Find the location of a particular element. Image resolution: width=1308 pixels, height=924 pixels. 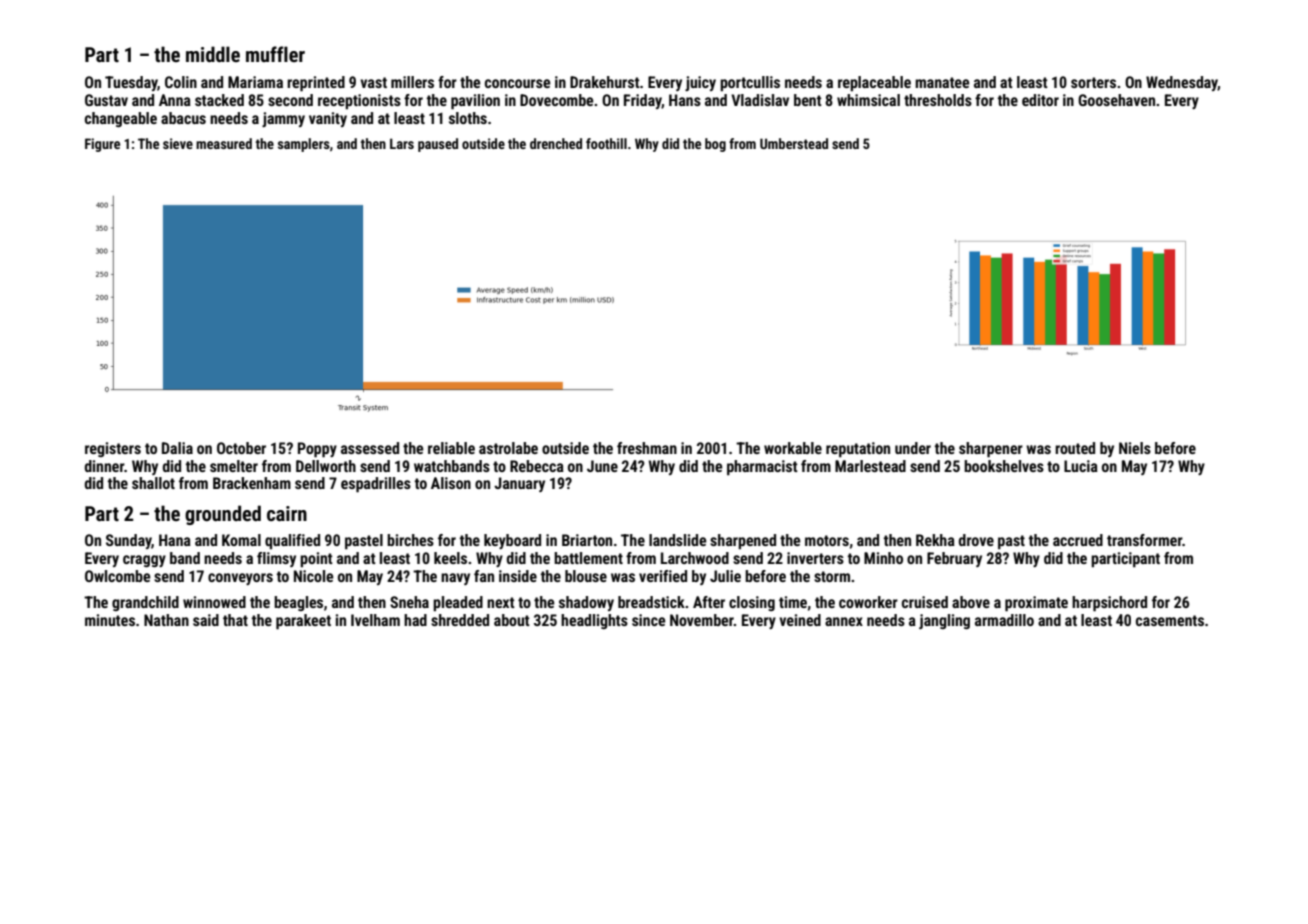

jammy is located at coordinates (283, 119).
